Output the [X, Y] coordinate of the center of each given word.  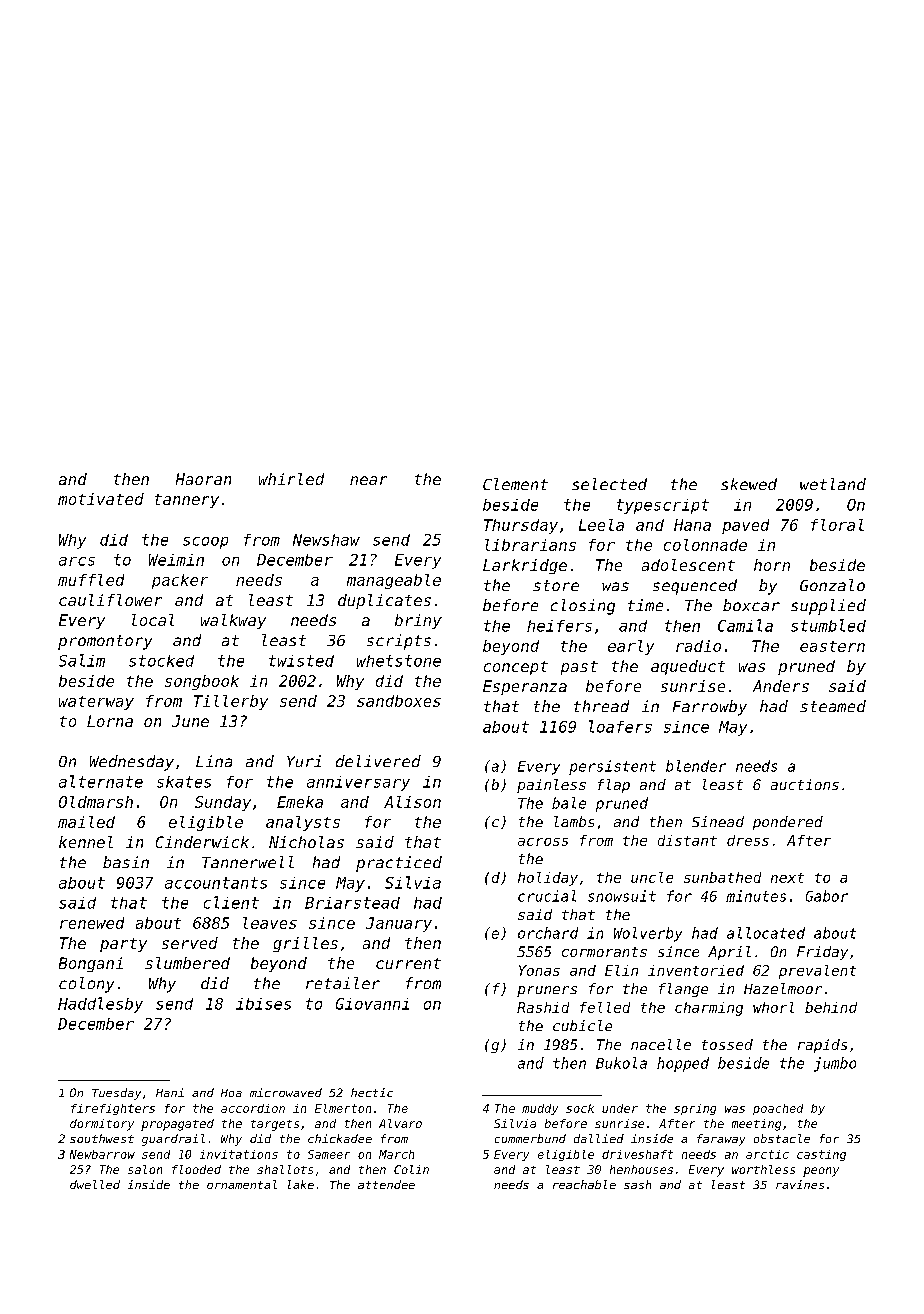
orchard [548, 933]
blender [696, 766]
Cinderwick [202, 842]
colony [86, 985]
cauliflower [110, 600]
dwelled [95, 1184]
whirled [291, 479]
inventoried [696, 970]
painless [551, 786]
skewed [749, 484]
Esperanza [525, 687]
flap [614, 786]
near [368, 480]
